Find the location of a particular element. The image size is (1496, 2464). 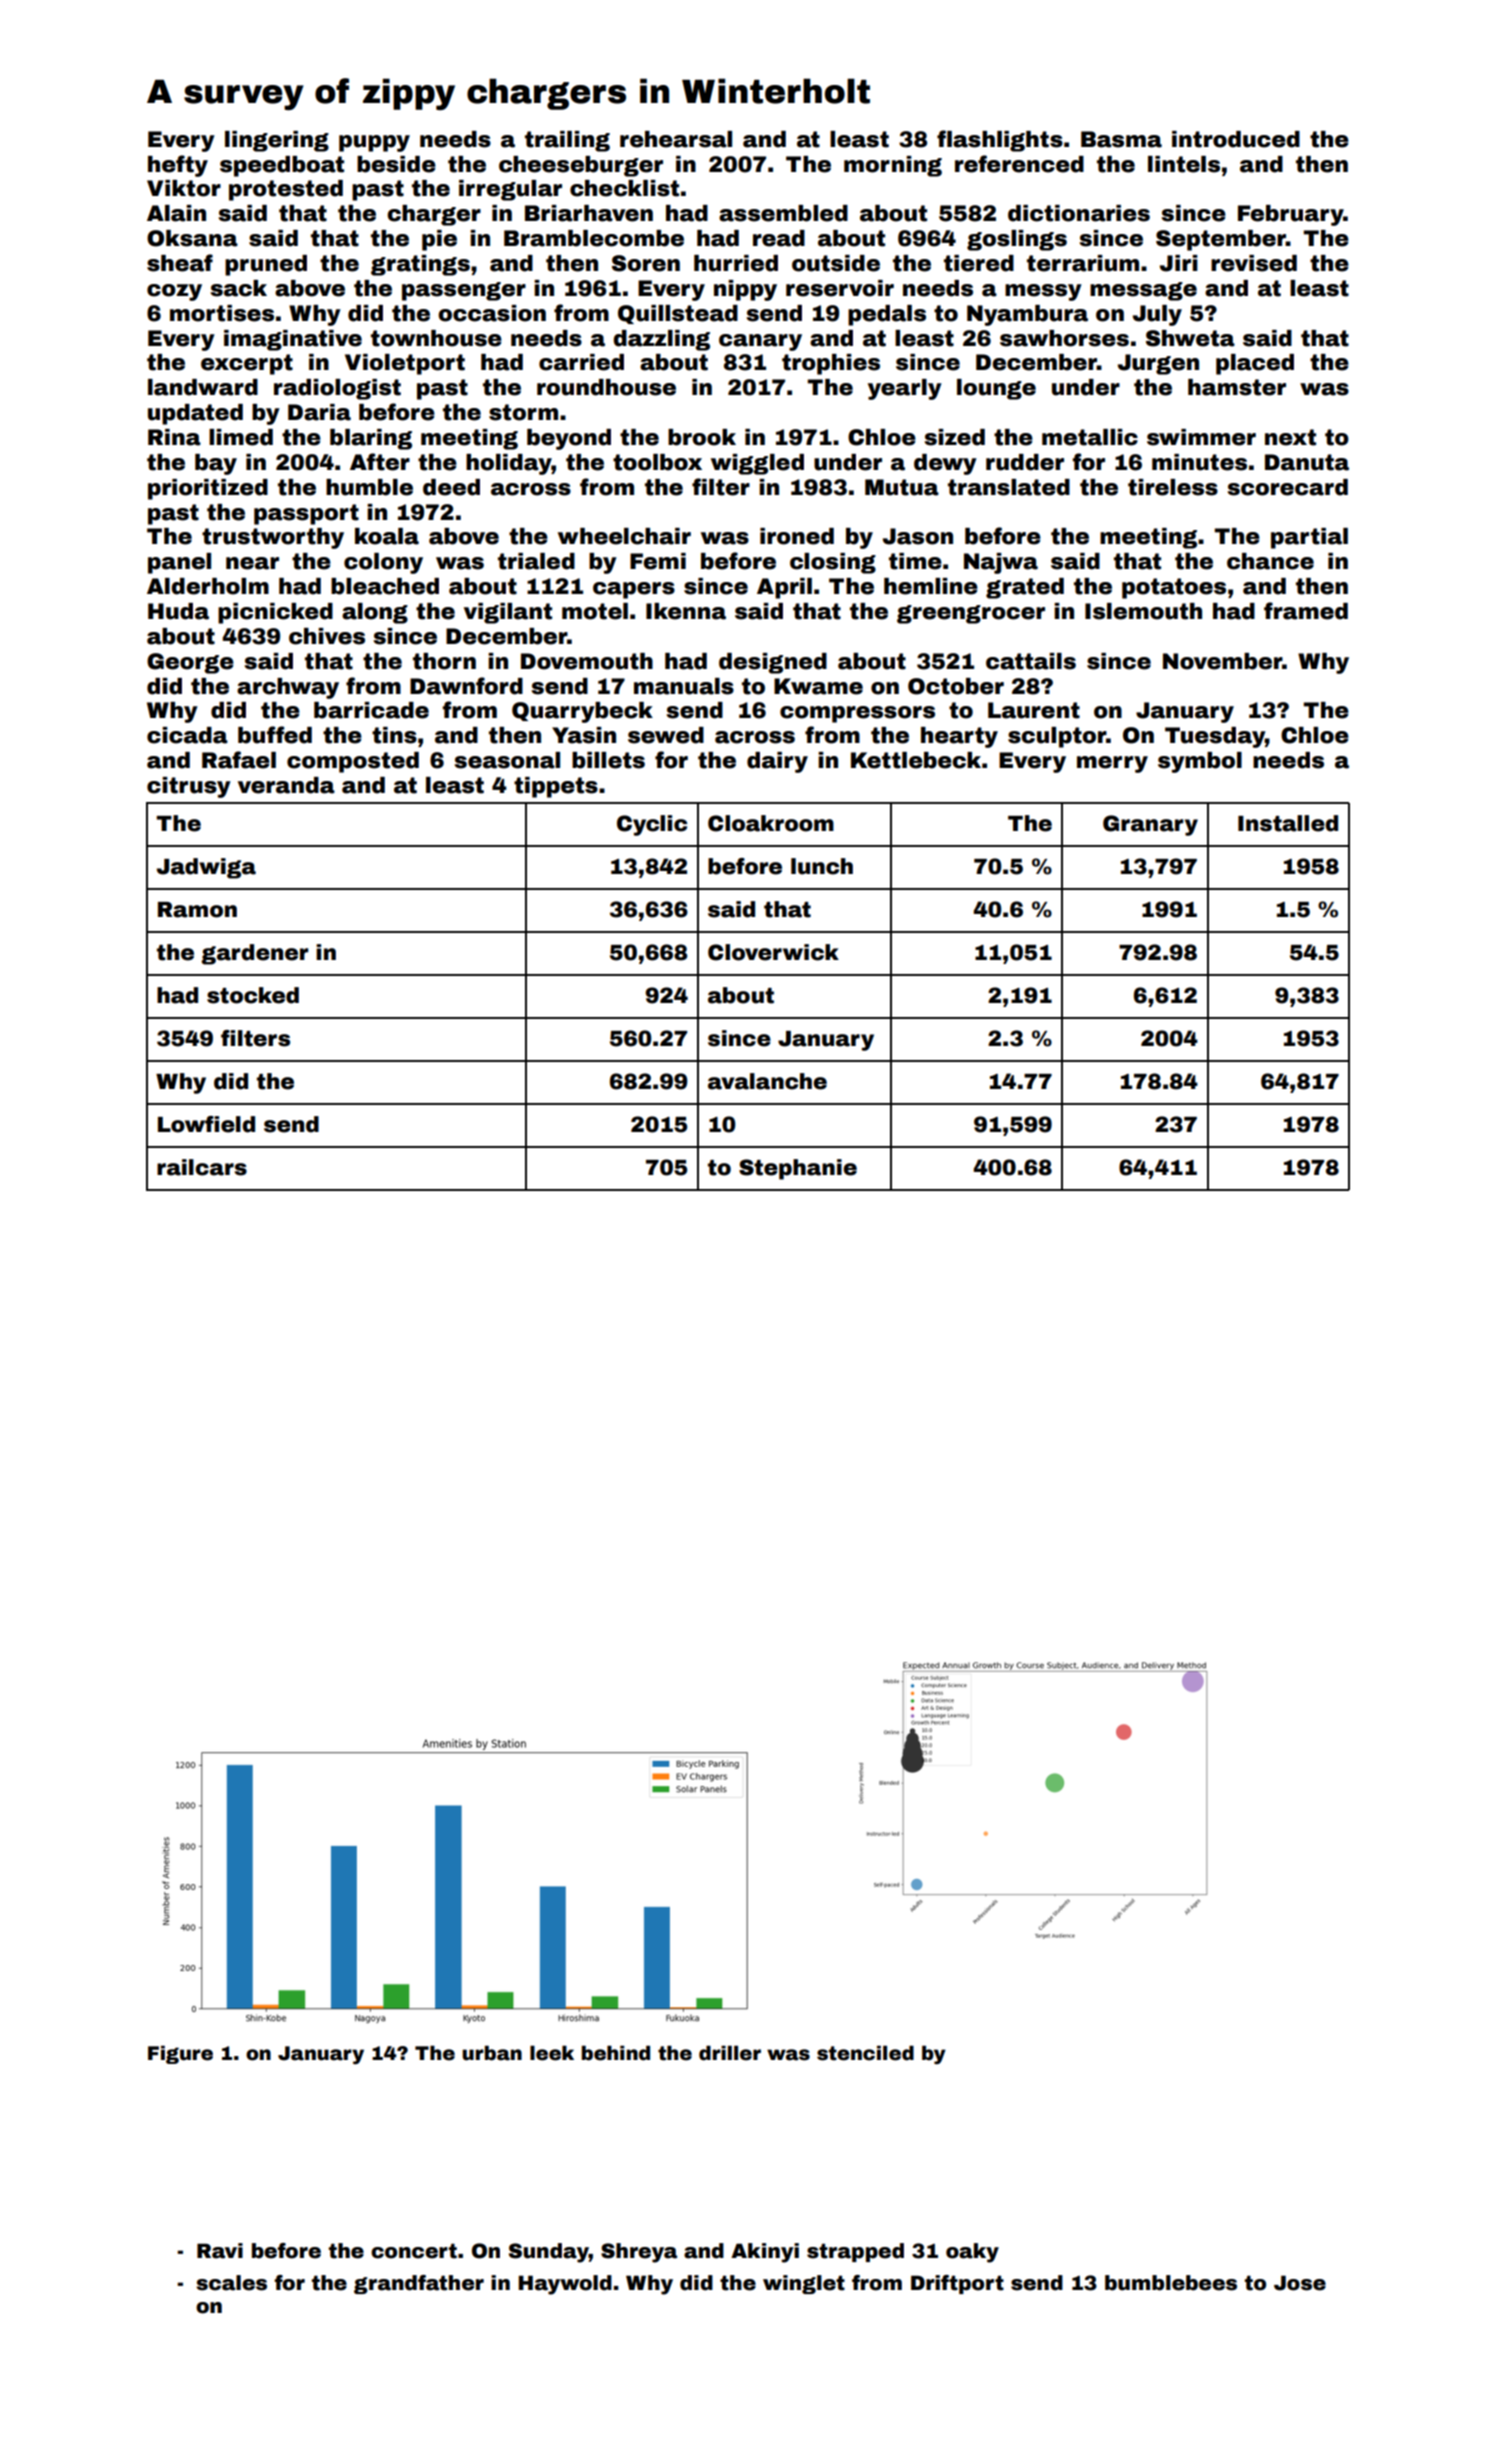

reservoir is located at coordinates (840, 288).
